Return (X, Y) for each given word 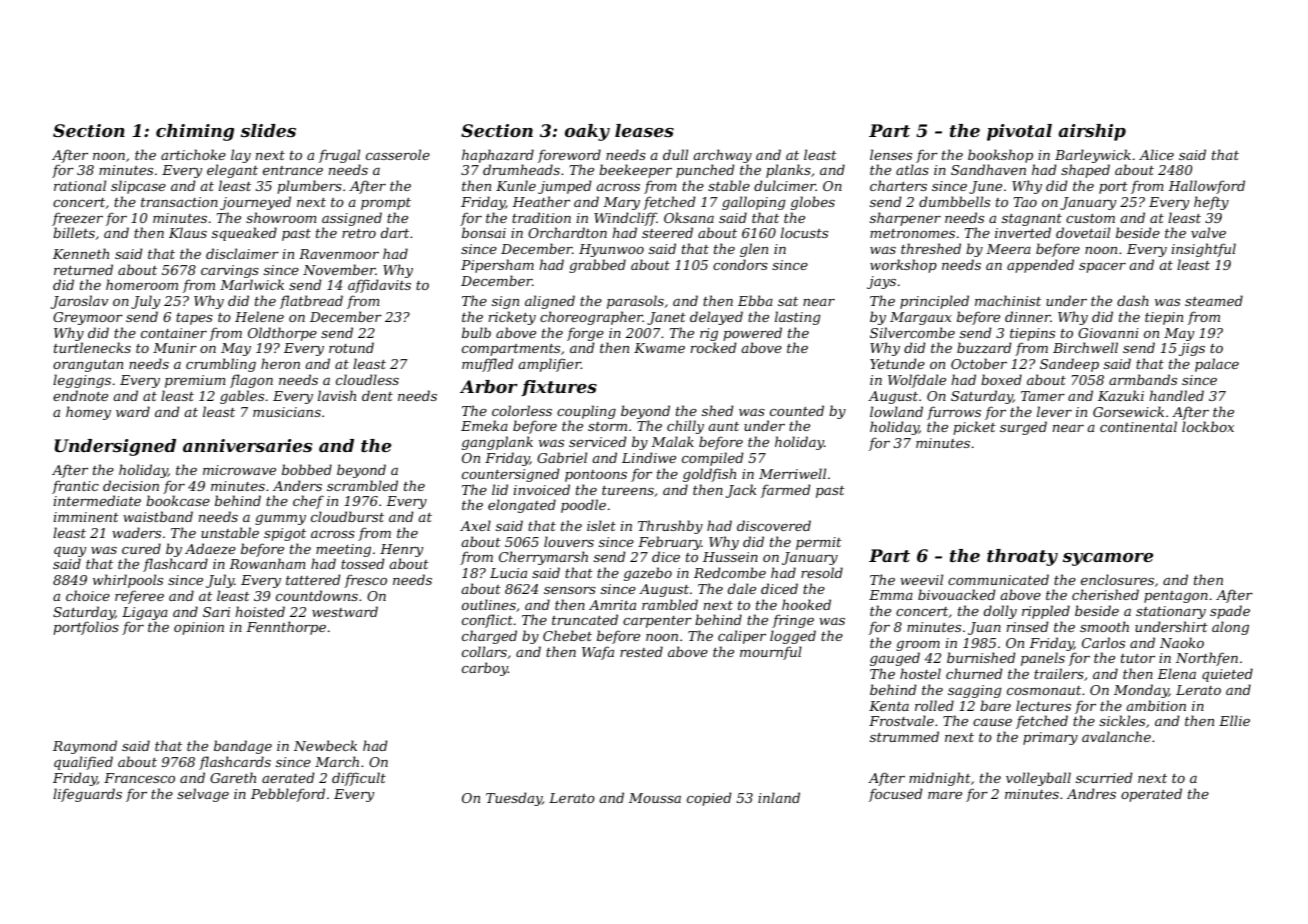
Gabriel (562, 457)
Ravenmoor (339, 254)
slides (268, 130)
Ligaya (145, 613)
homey (88, 413)
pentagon (1176, 597)
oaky (587, 132)
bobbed (307, 469)
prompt (386, 204)
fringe (793, 621)
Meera (1008, 249)
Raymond (85, 747)
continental (1138, 426)
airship (1092, 132)
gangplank (497, 443)
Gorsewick (1128, 411)
